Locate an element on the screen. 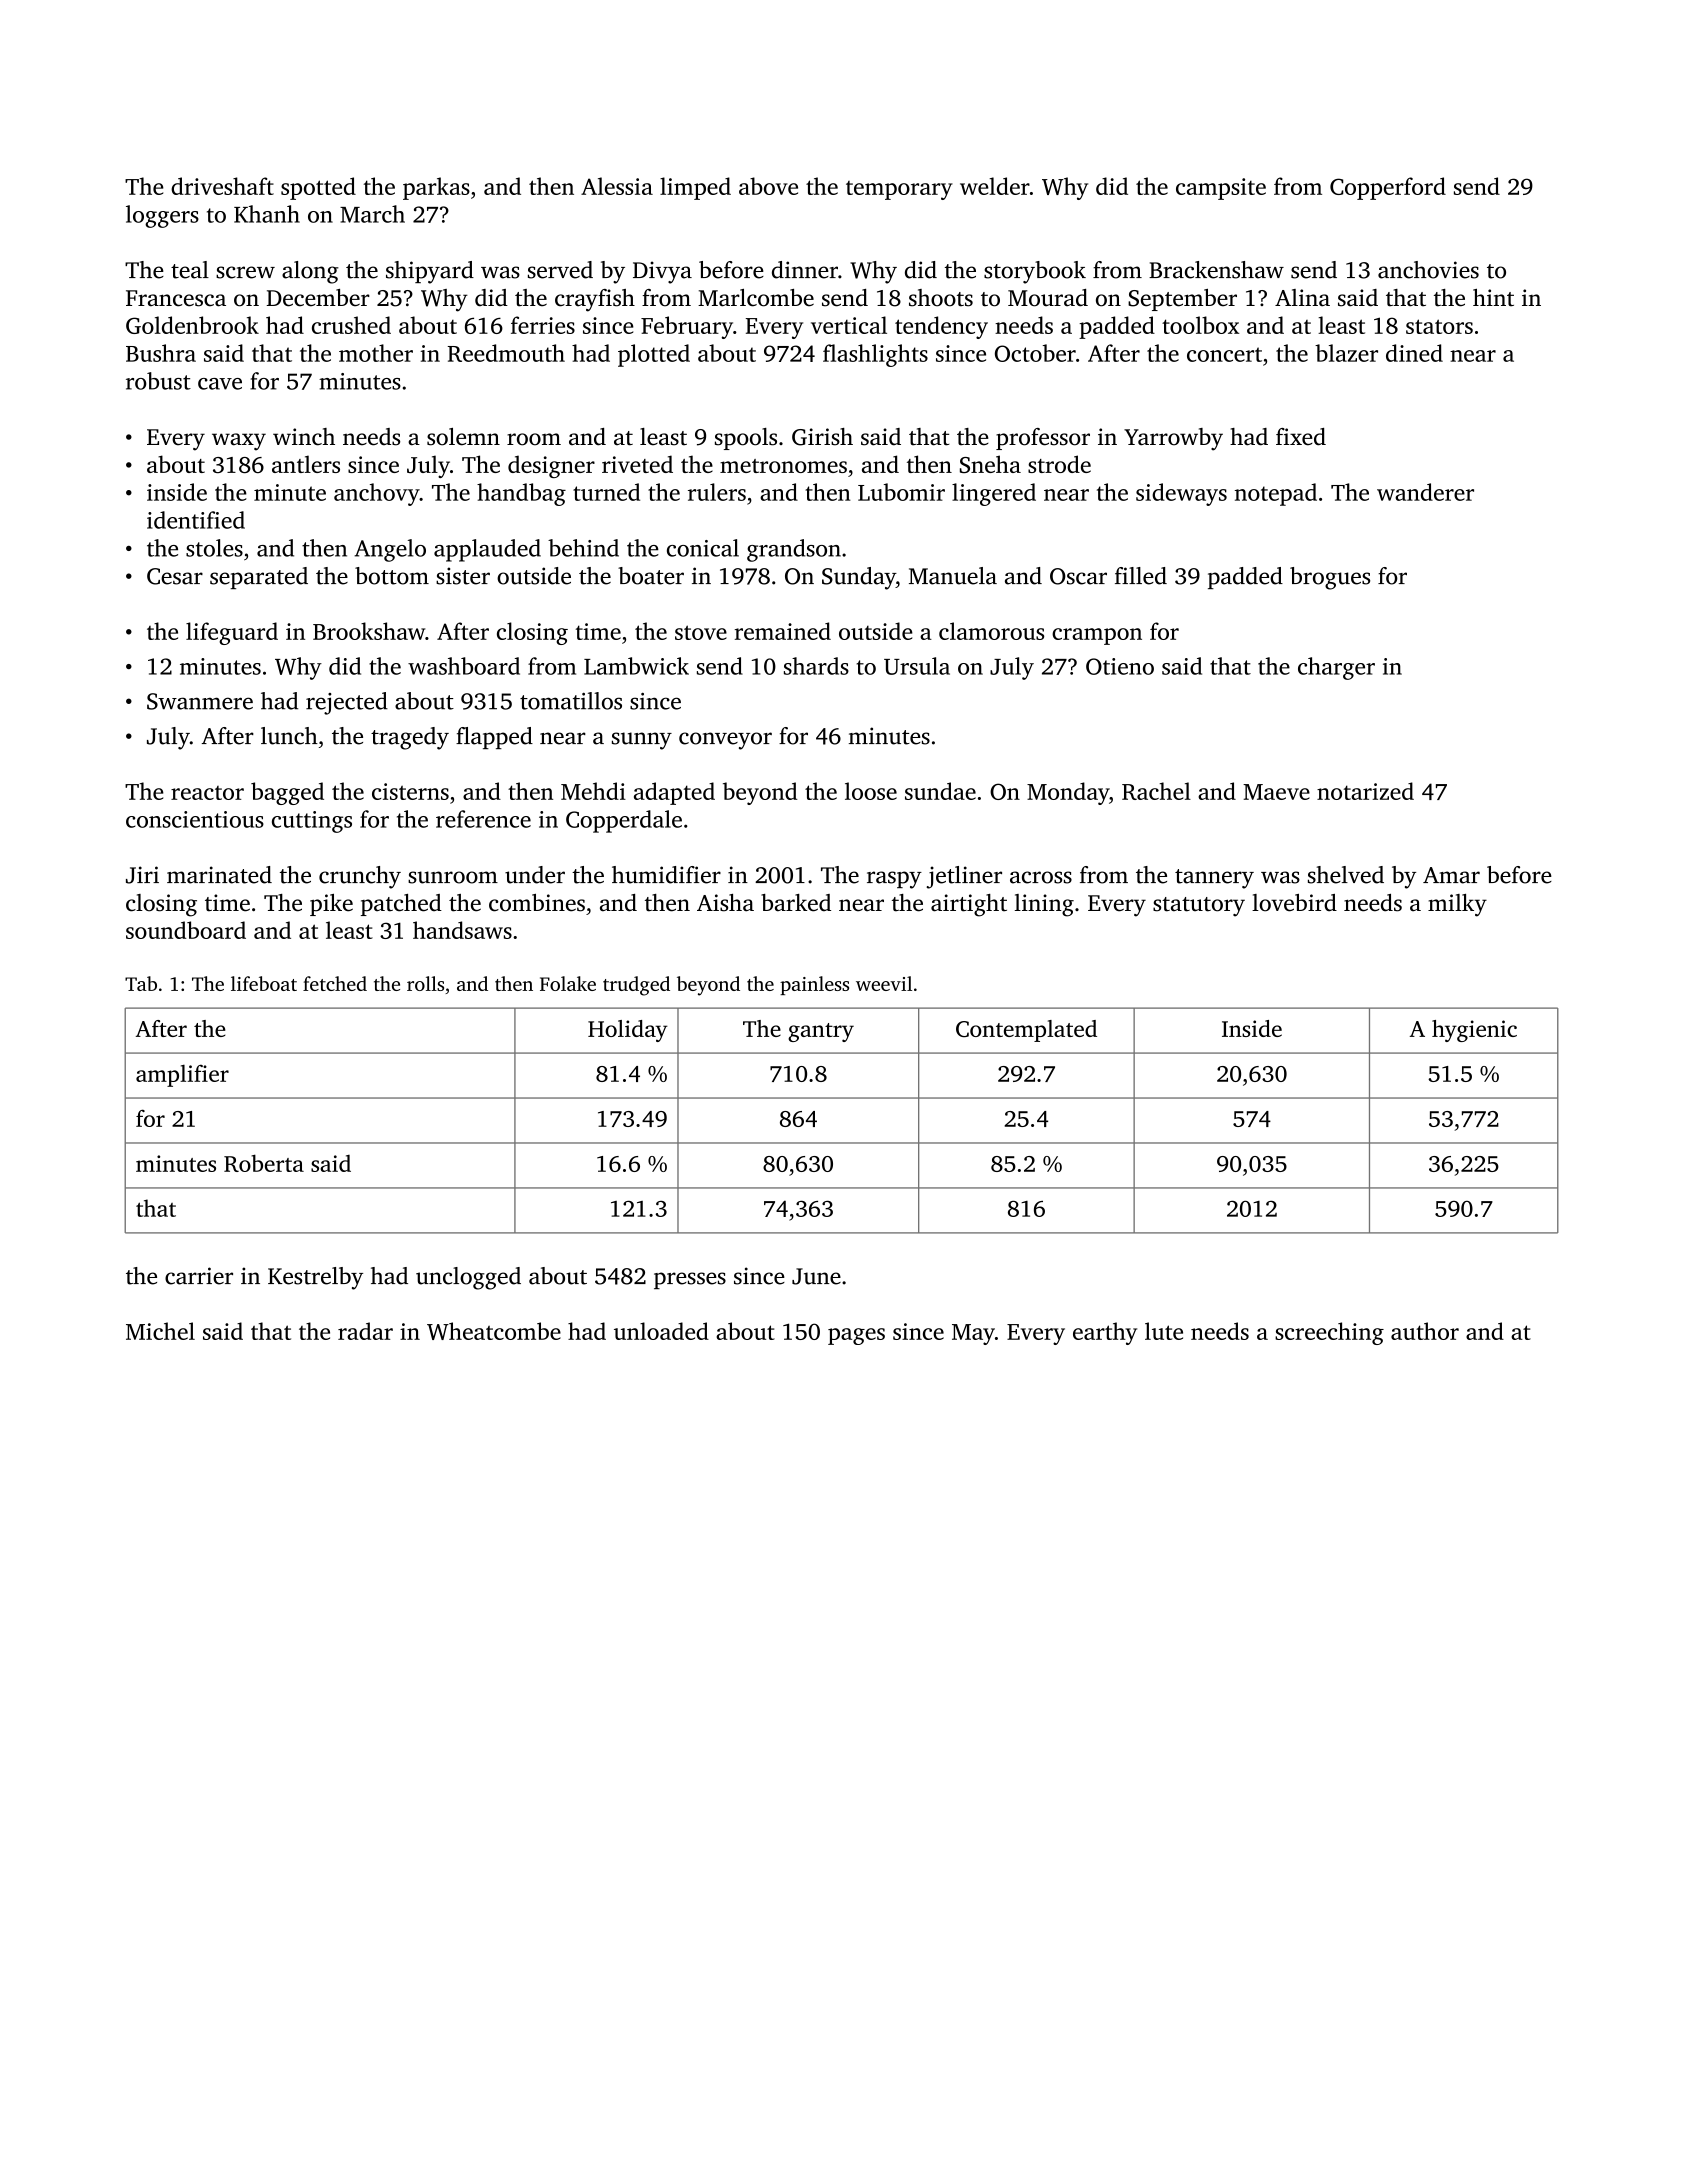 The width and height of the screenshot is (1683, 2178). Ursula is located at coordinates (917, 666).
